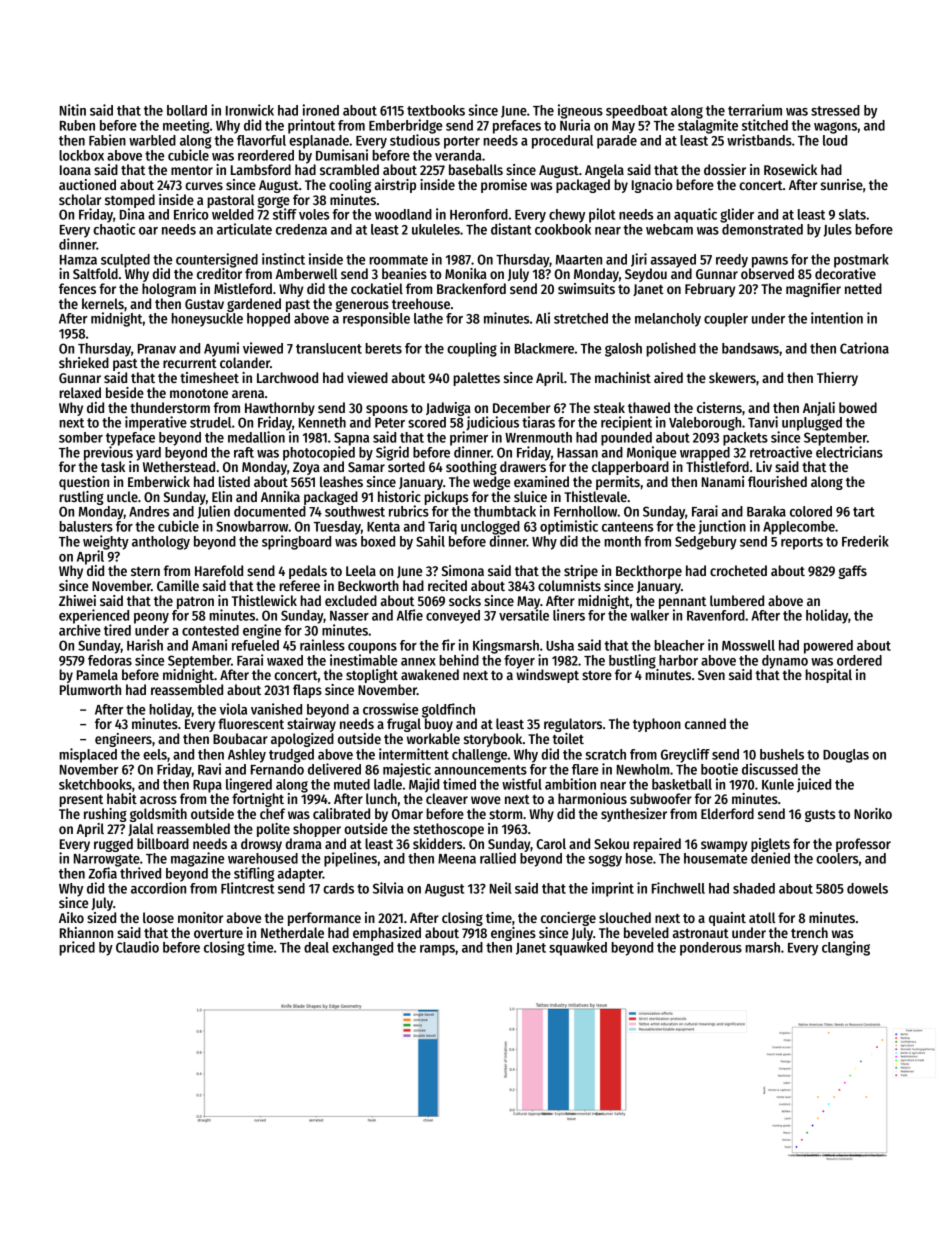  What do you see at coordinates (390, 709) in the screenshot?
I see `crosswise` at bounding box center [390, 709].
